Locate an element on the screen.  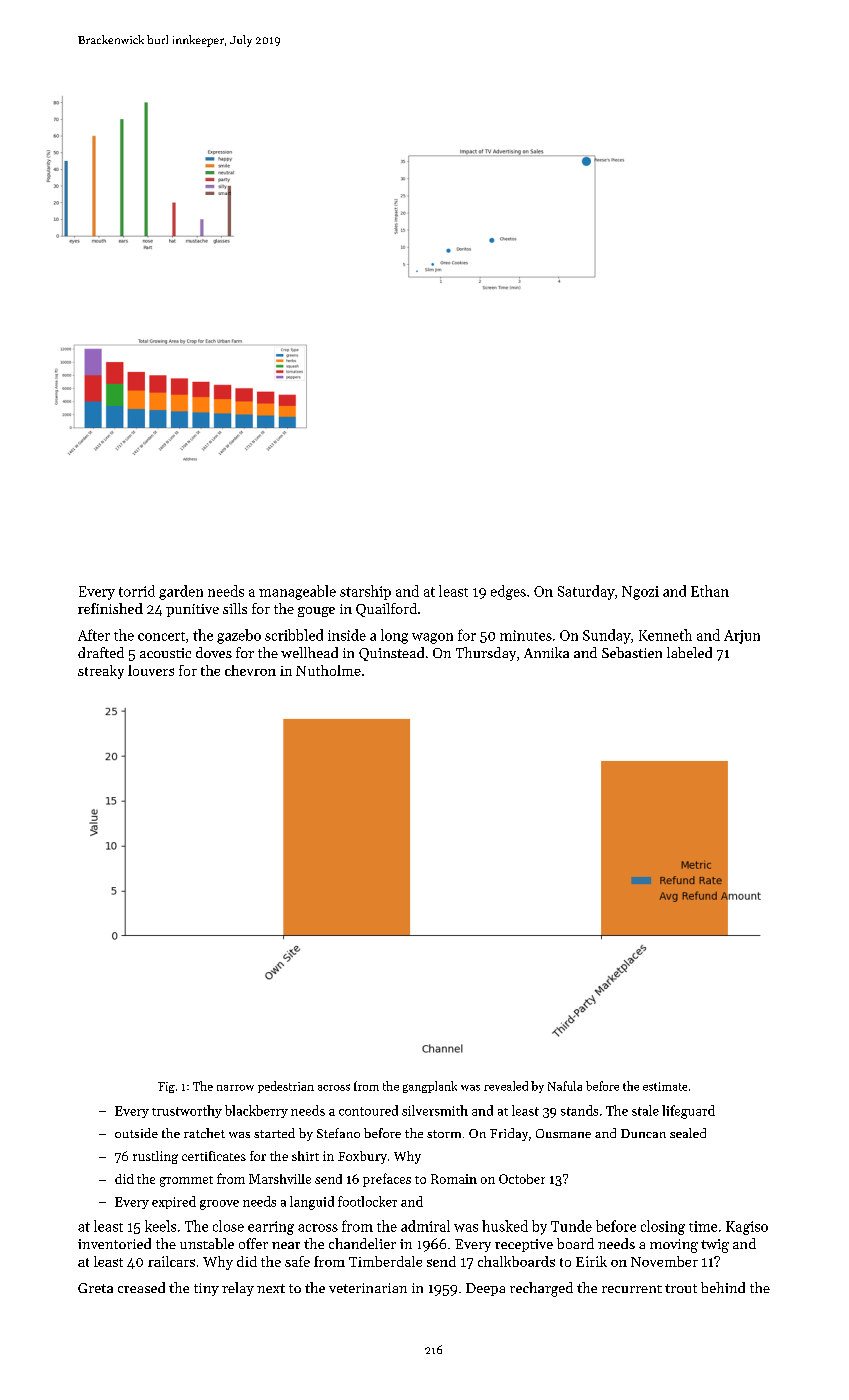
Duncan is located at coordinates (643, 1133).
